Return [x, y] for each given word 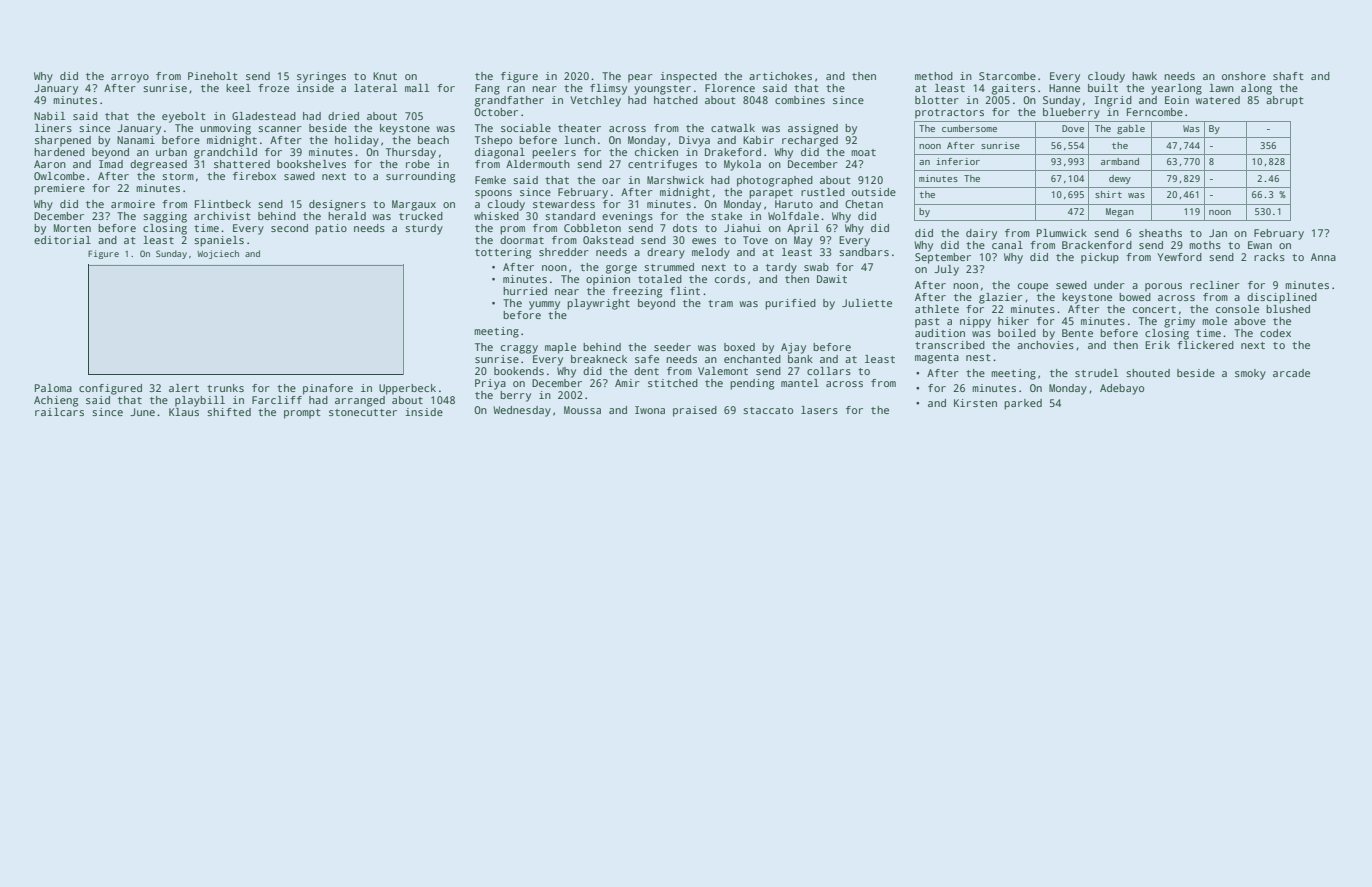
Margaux [414, 205]
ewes [704, 241]
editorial [62, 240]
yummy [544, 305]
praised [695, 411]
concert [1154, 309]
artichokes [780, 76]
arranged [360, 401]
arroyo [130, 78]
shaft [1288, 76]
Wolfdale [793, 216]
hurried [525, 291]
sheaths [1160, 233]
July [946, 270]
